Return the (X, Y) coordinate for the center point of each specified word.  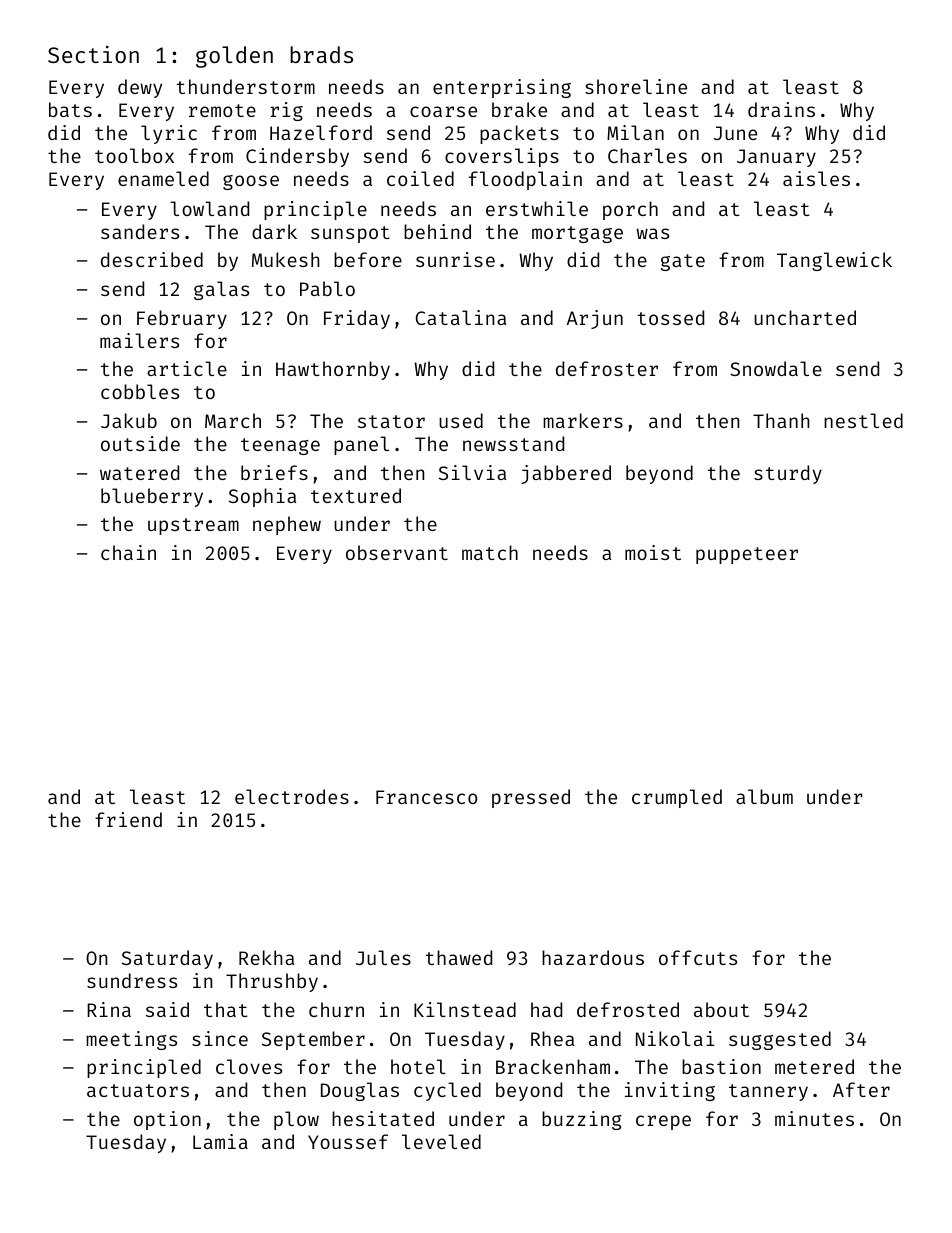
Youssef (348, 1141)
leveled (441, 1141)
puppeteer (747, 555)
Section (93, 54)
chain (128, 552)
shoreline (636, 86)
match (490, 552)
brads (321, 54)
